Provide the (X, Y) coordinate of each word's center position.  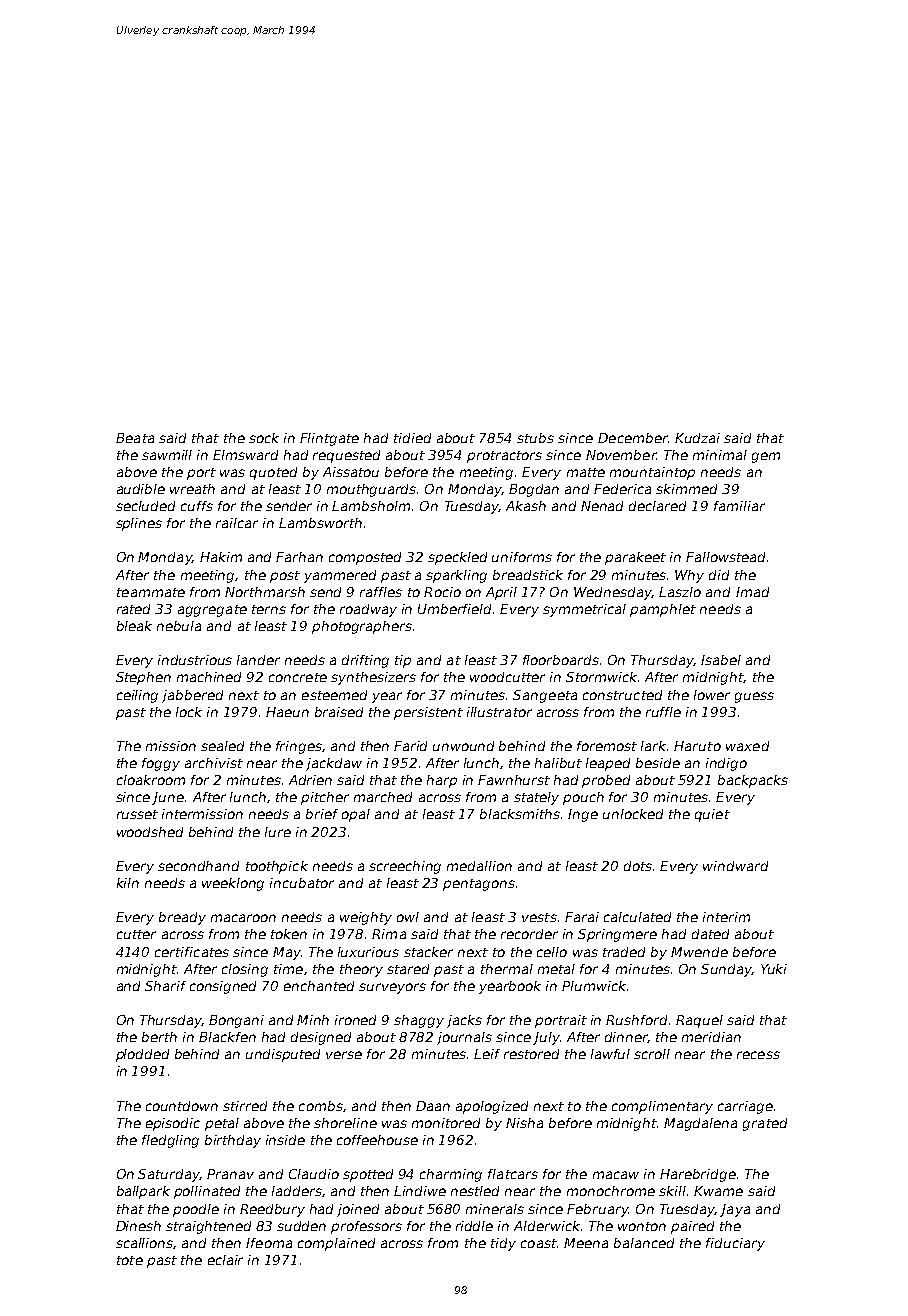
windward (735, 866)
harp (442, 781)
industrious (195, 660)
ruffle (663, 712)
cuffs (197, 506)
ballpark (143, 1192)
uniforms (522, 557)
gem (766, 457)
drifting (365, 661)
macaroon (243, 918)
